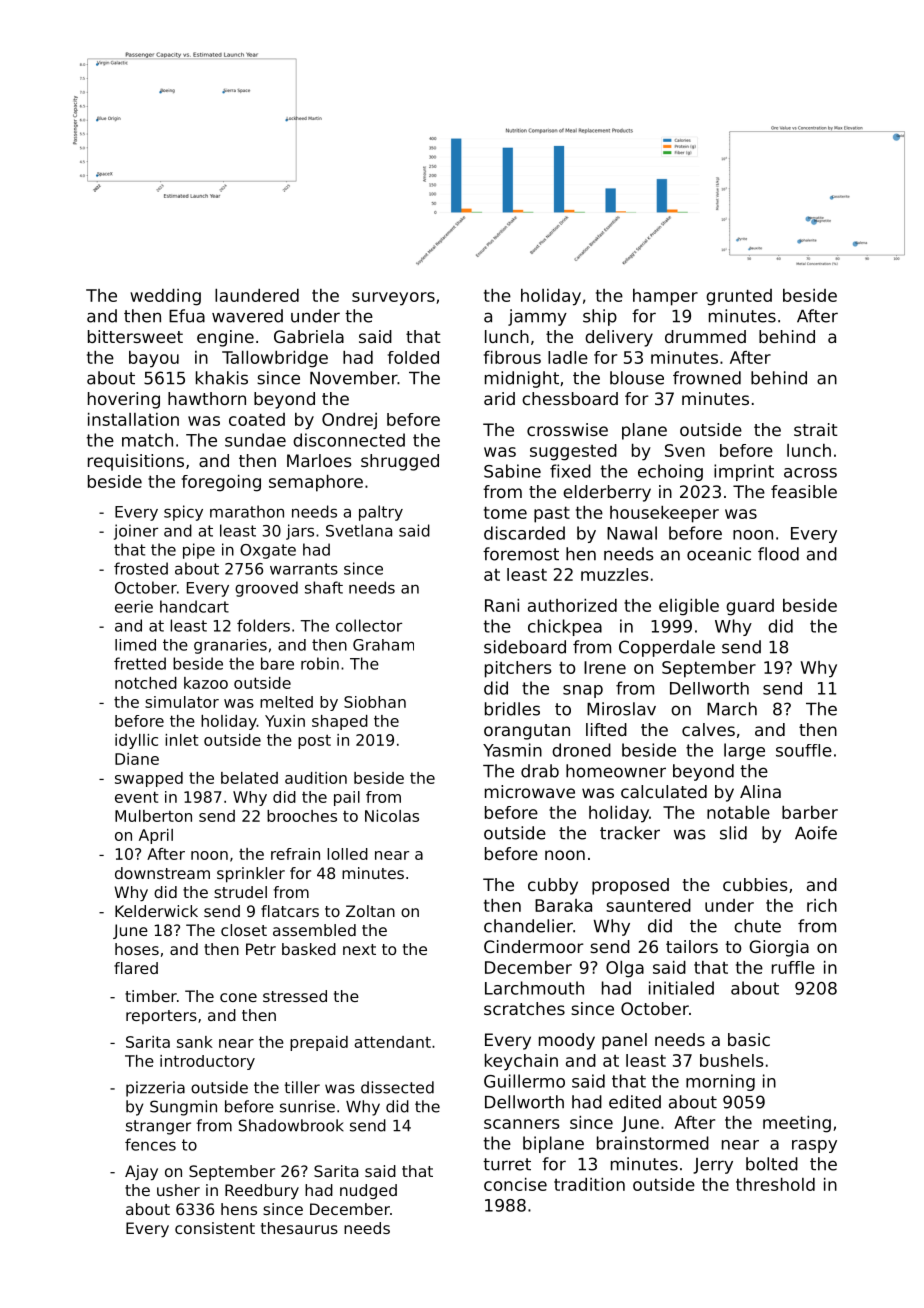 The image size is (924, 1308). I want to click on across, so click(810, 473).
